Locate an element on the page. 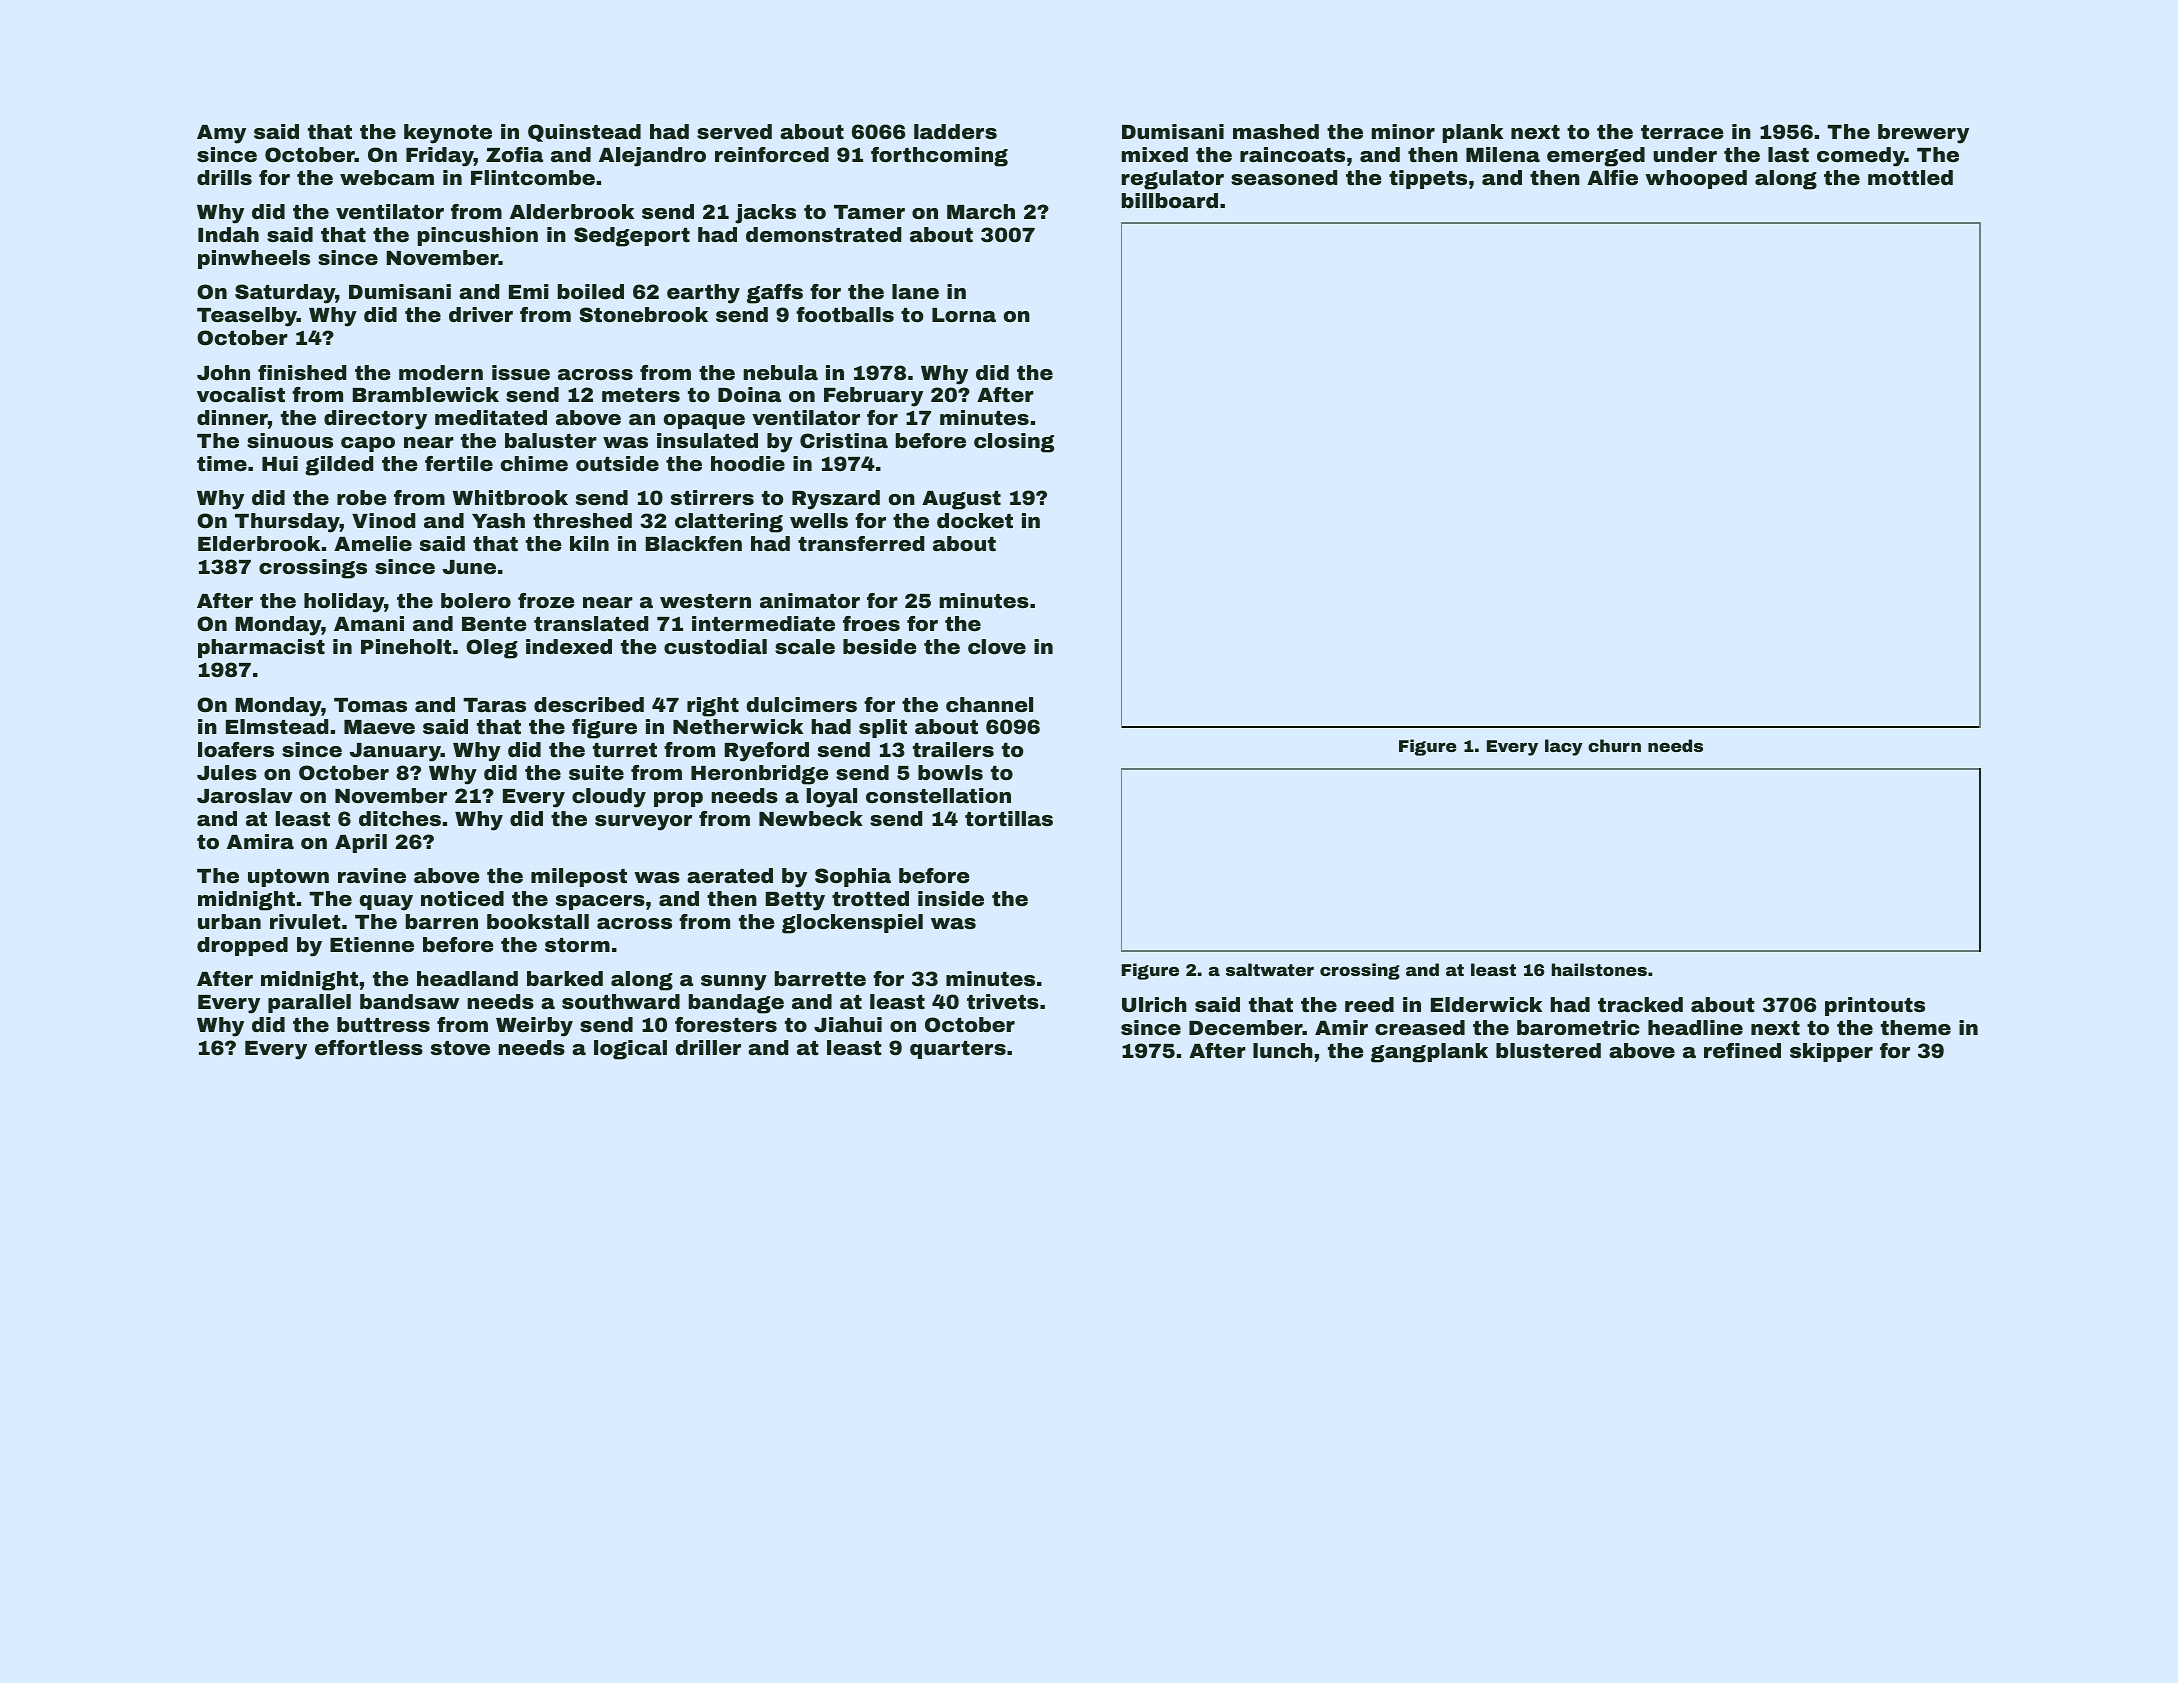 This document has height=1683, width=2178. minor is located at coordinates (1403, 131).
